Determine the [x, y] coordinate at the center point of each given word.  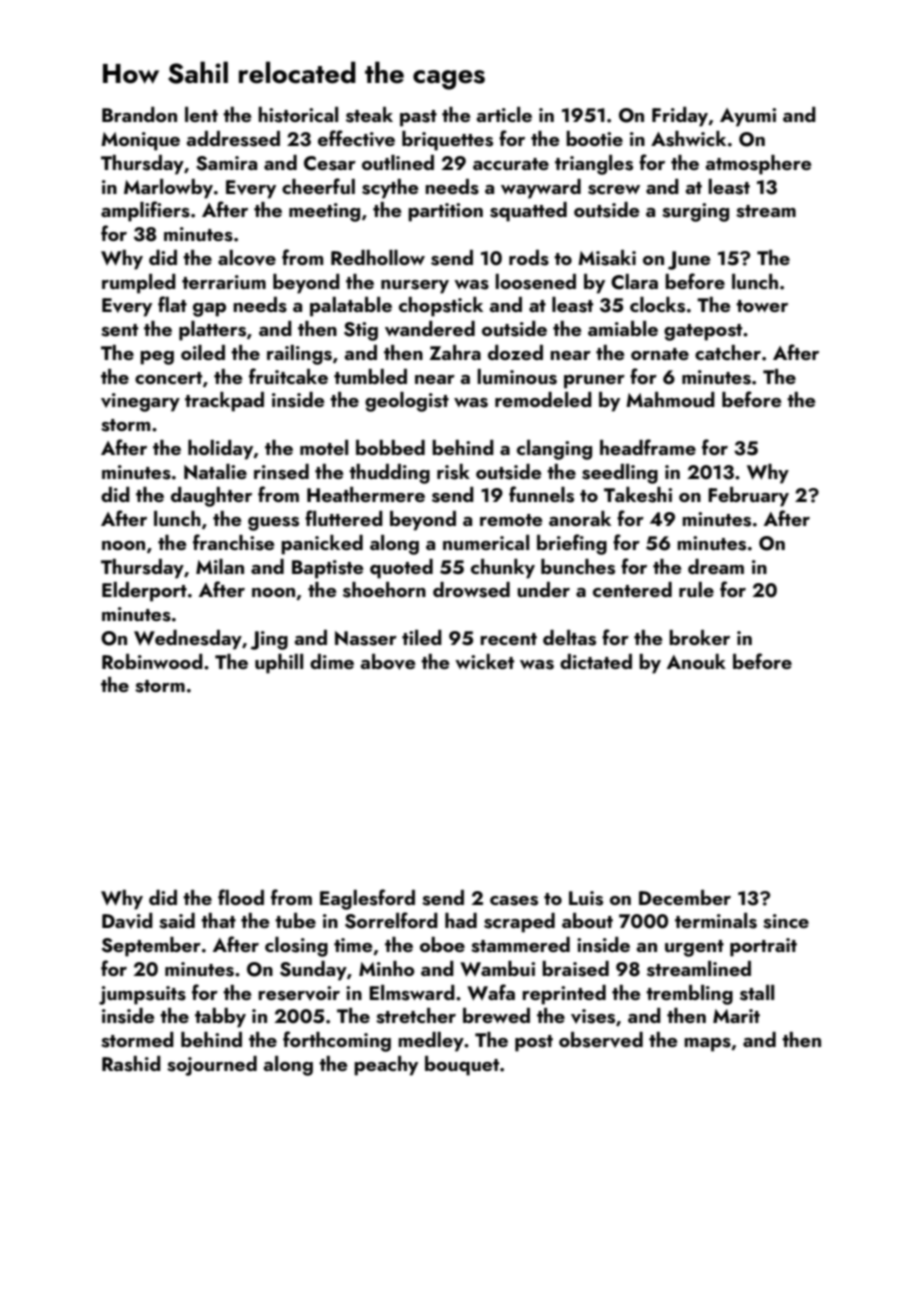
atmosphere [758, 165]
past [418, 118]
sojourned [212, 1066]
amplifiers [145, 211]
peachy [386, 1066]
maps [707, 1045]
